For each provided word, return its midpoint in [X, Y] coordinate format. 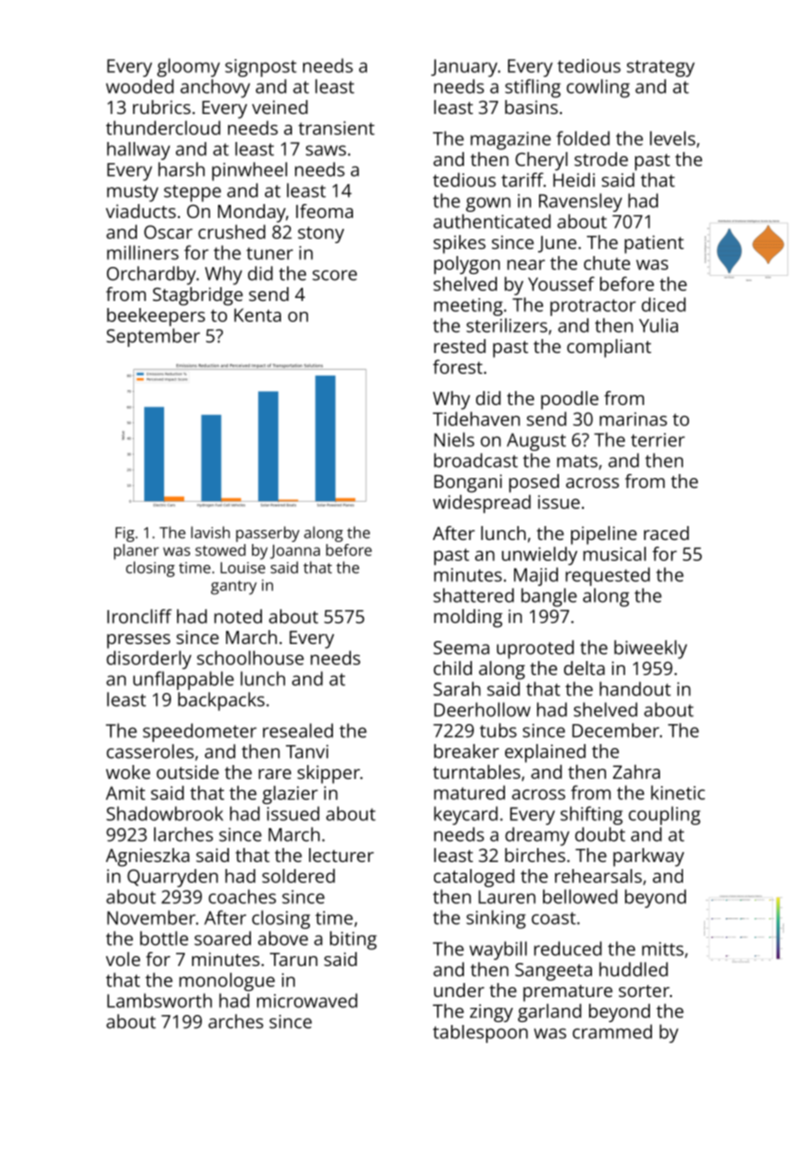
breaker [466, 751]
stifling [533, 88]
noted [238, 616]
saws [326, 150]
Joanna [295, 551]
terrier [658, 440]
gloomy [188, 67]
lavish [210, 532]
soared [222, 938]
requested [608, 576]
